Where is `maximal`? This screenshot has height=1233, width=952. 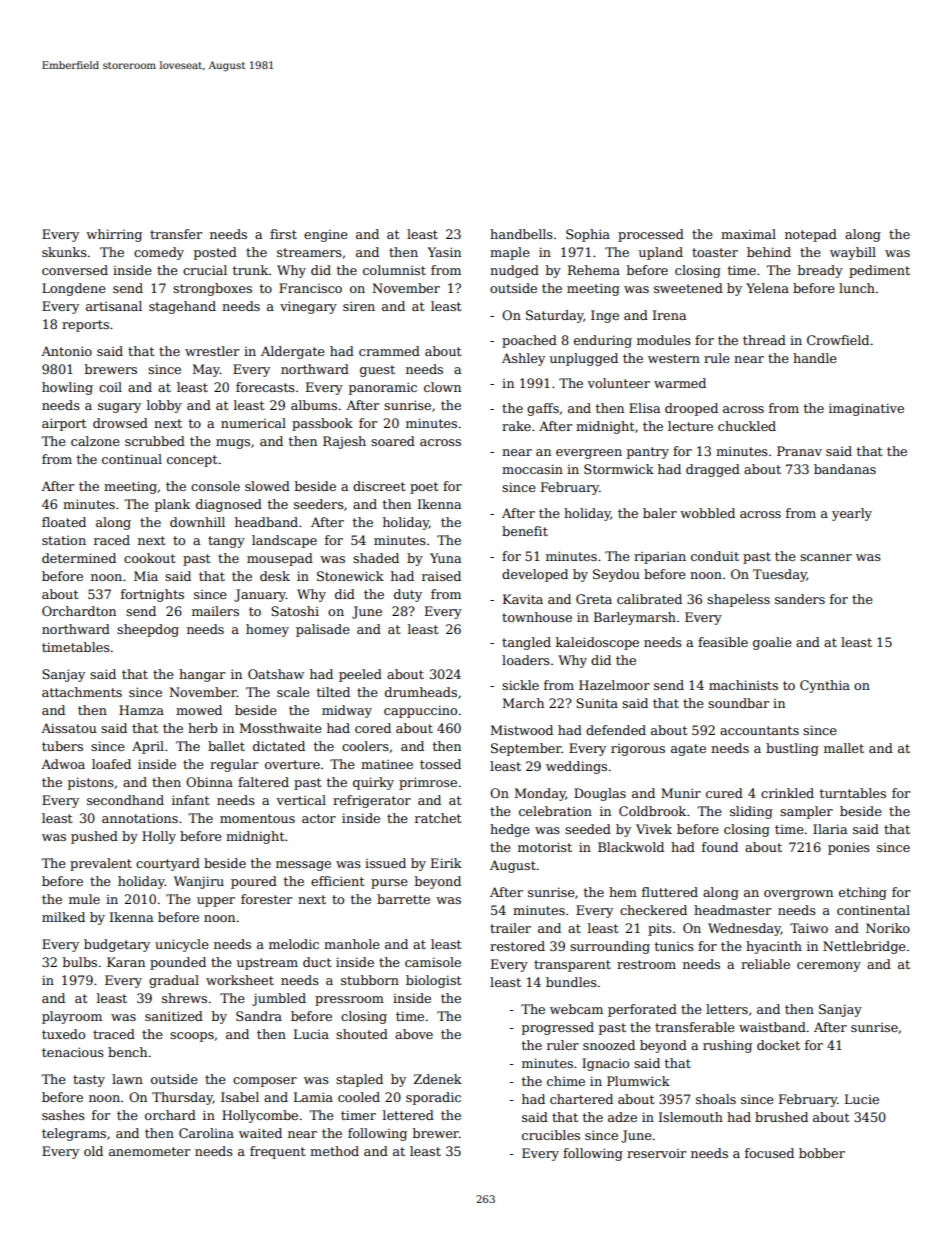 maximal is located at coordinates (748, 234).
